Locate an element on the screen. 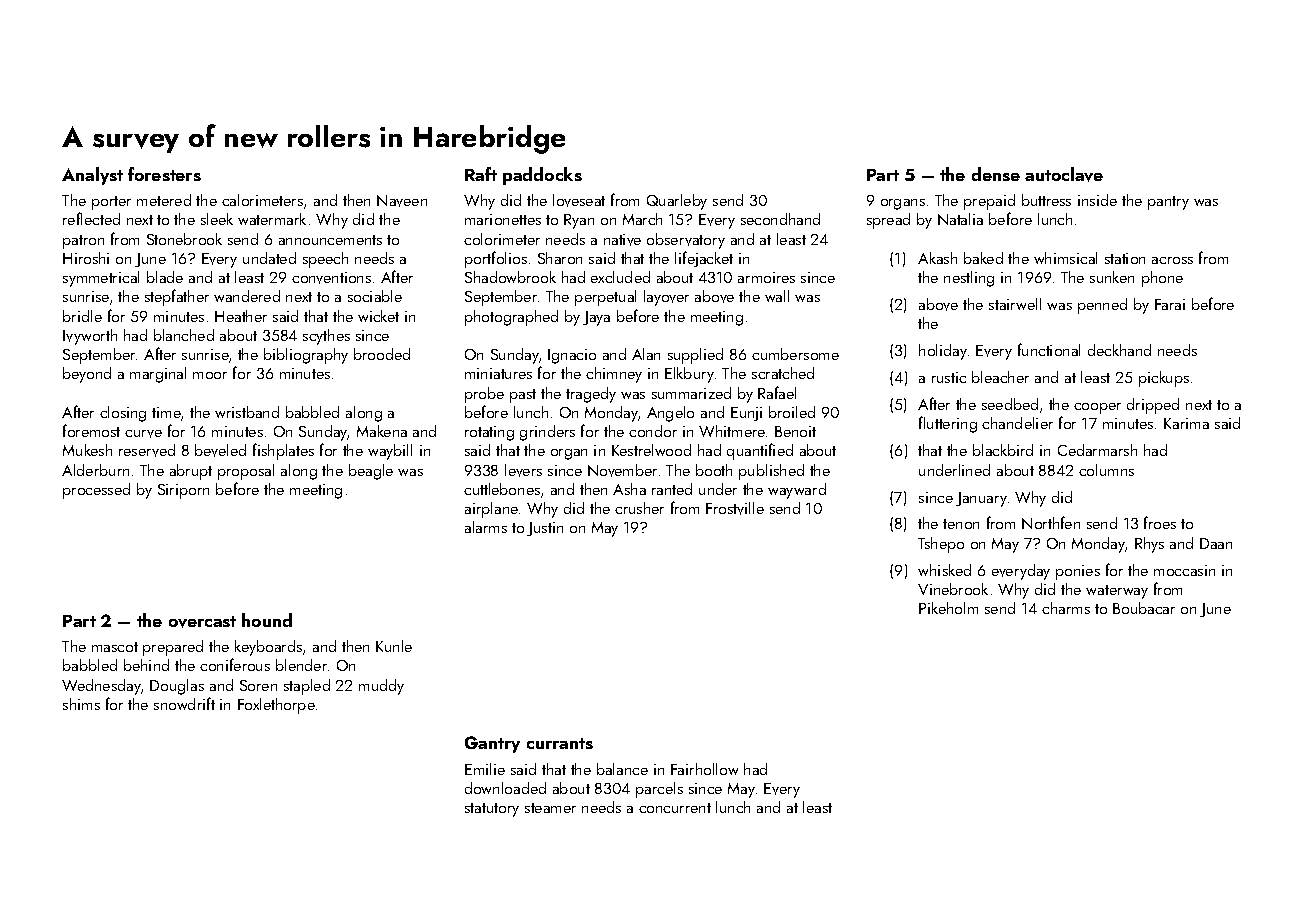 The height and width of the screenshot is (924, 1308). scythes is located at coordinates (326, 337).
